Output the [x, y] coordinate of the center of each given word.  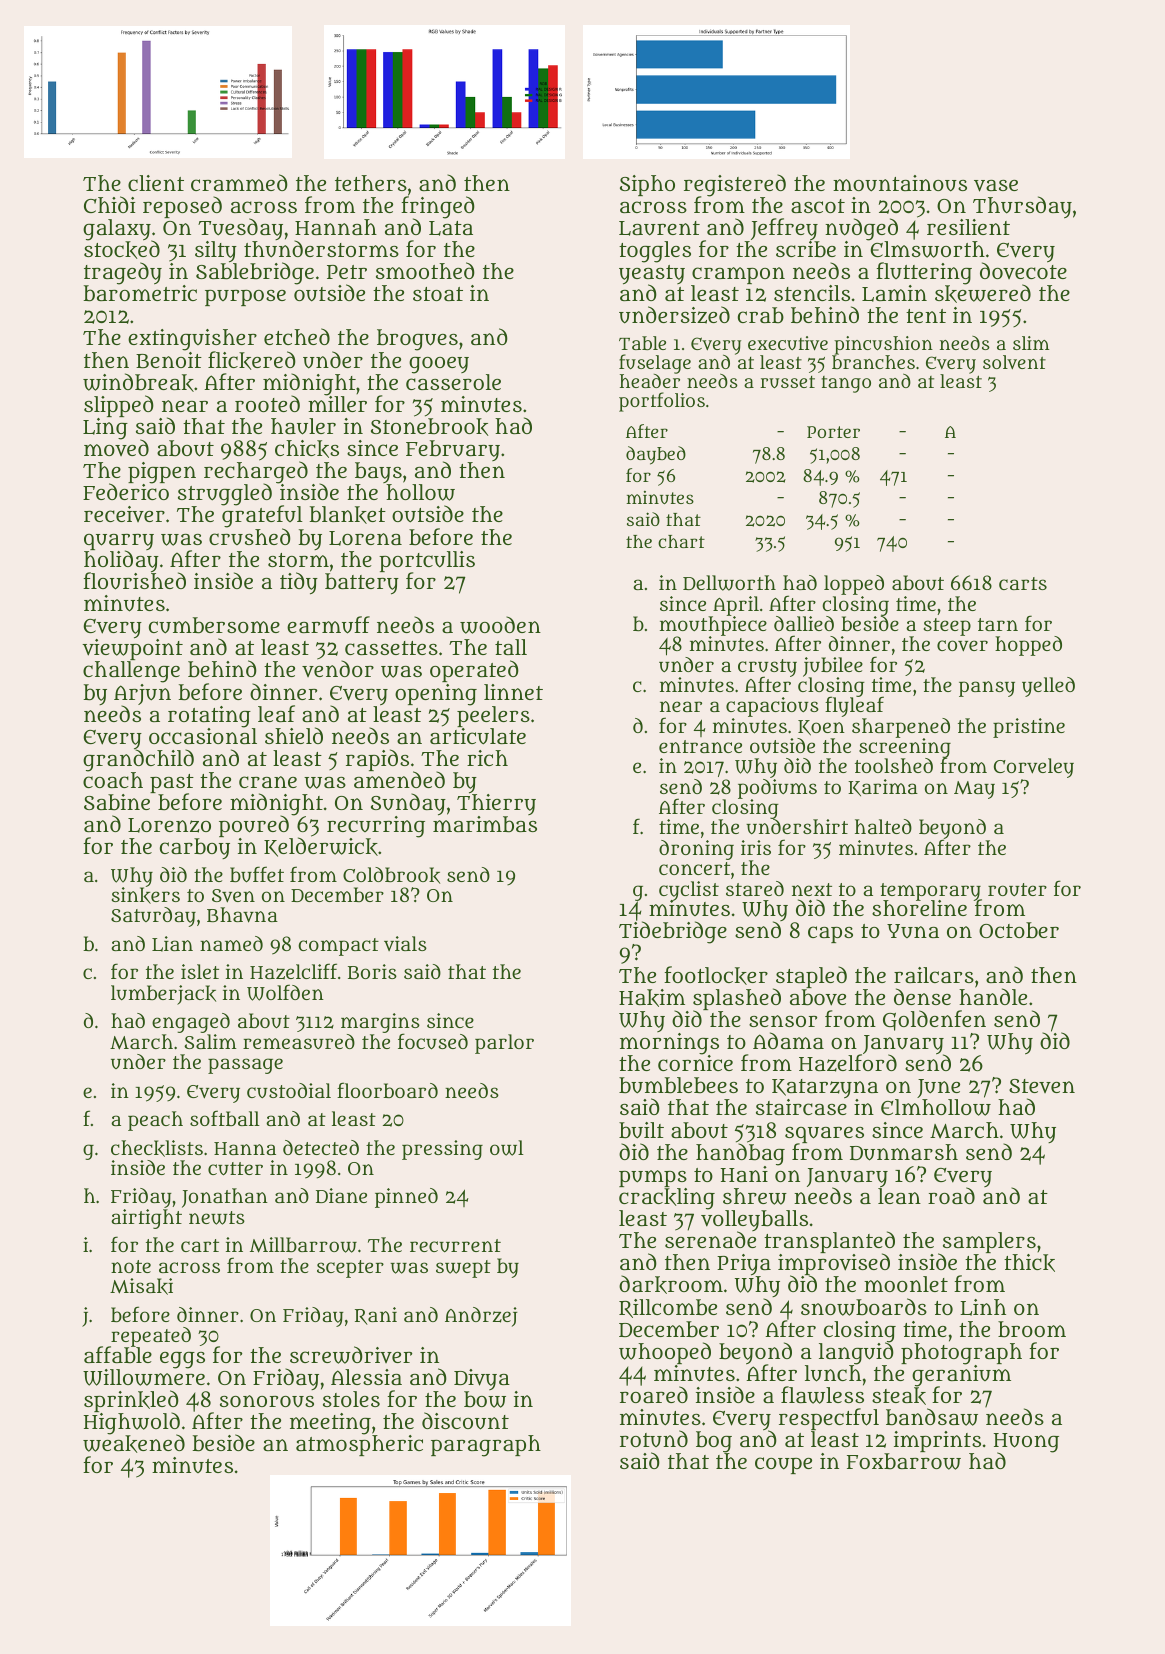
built [641, 1130]
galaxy [117, 230]
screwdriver [351, 1355]
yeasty [652, 275]
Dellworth [729, 583]
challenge [131, 672]
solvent [1014, 362]
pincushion [883, 345]
